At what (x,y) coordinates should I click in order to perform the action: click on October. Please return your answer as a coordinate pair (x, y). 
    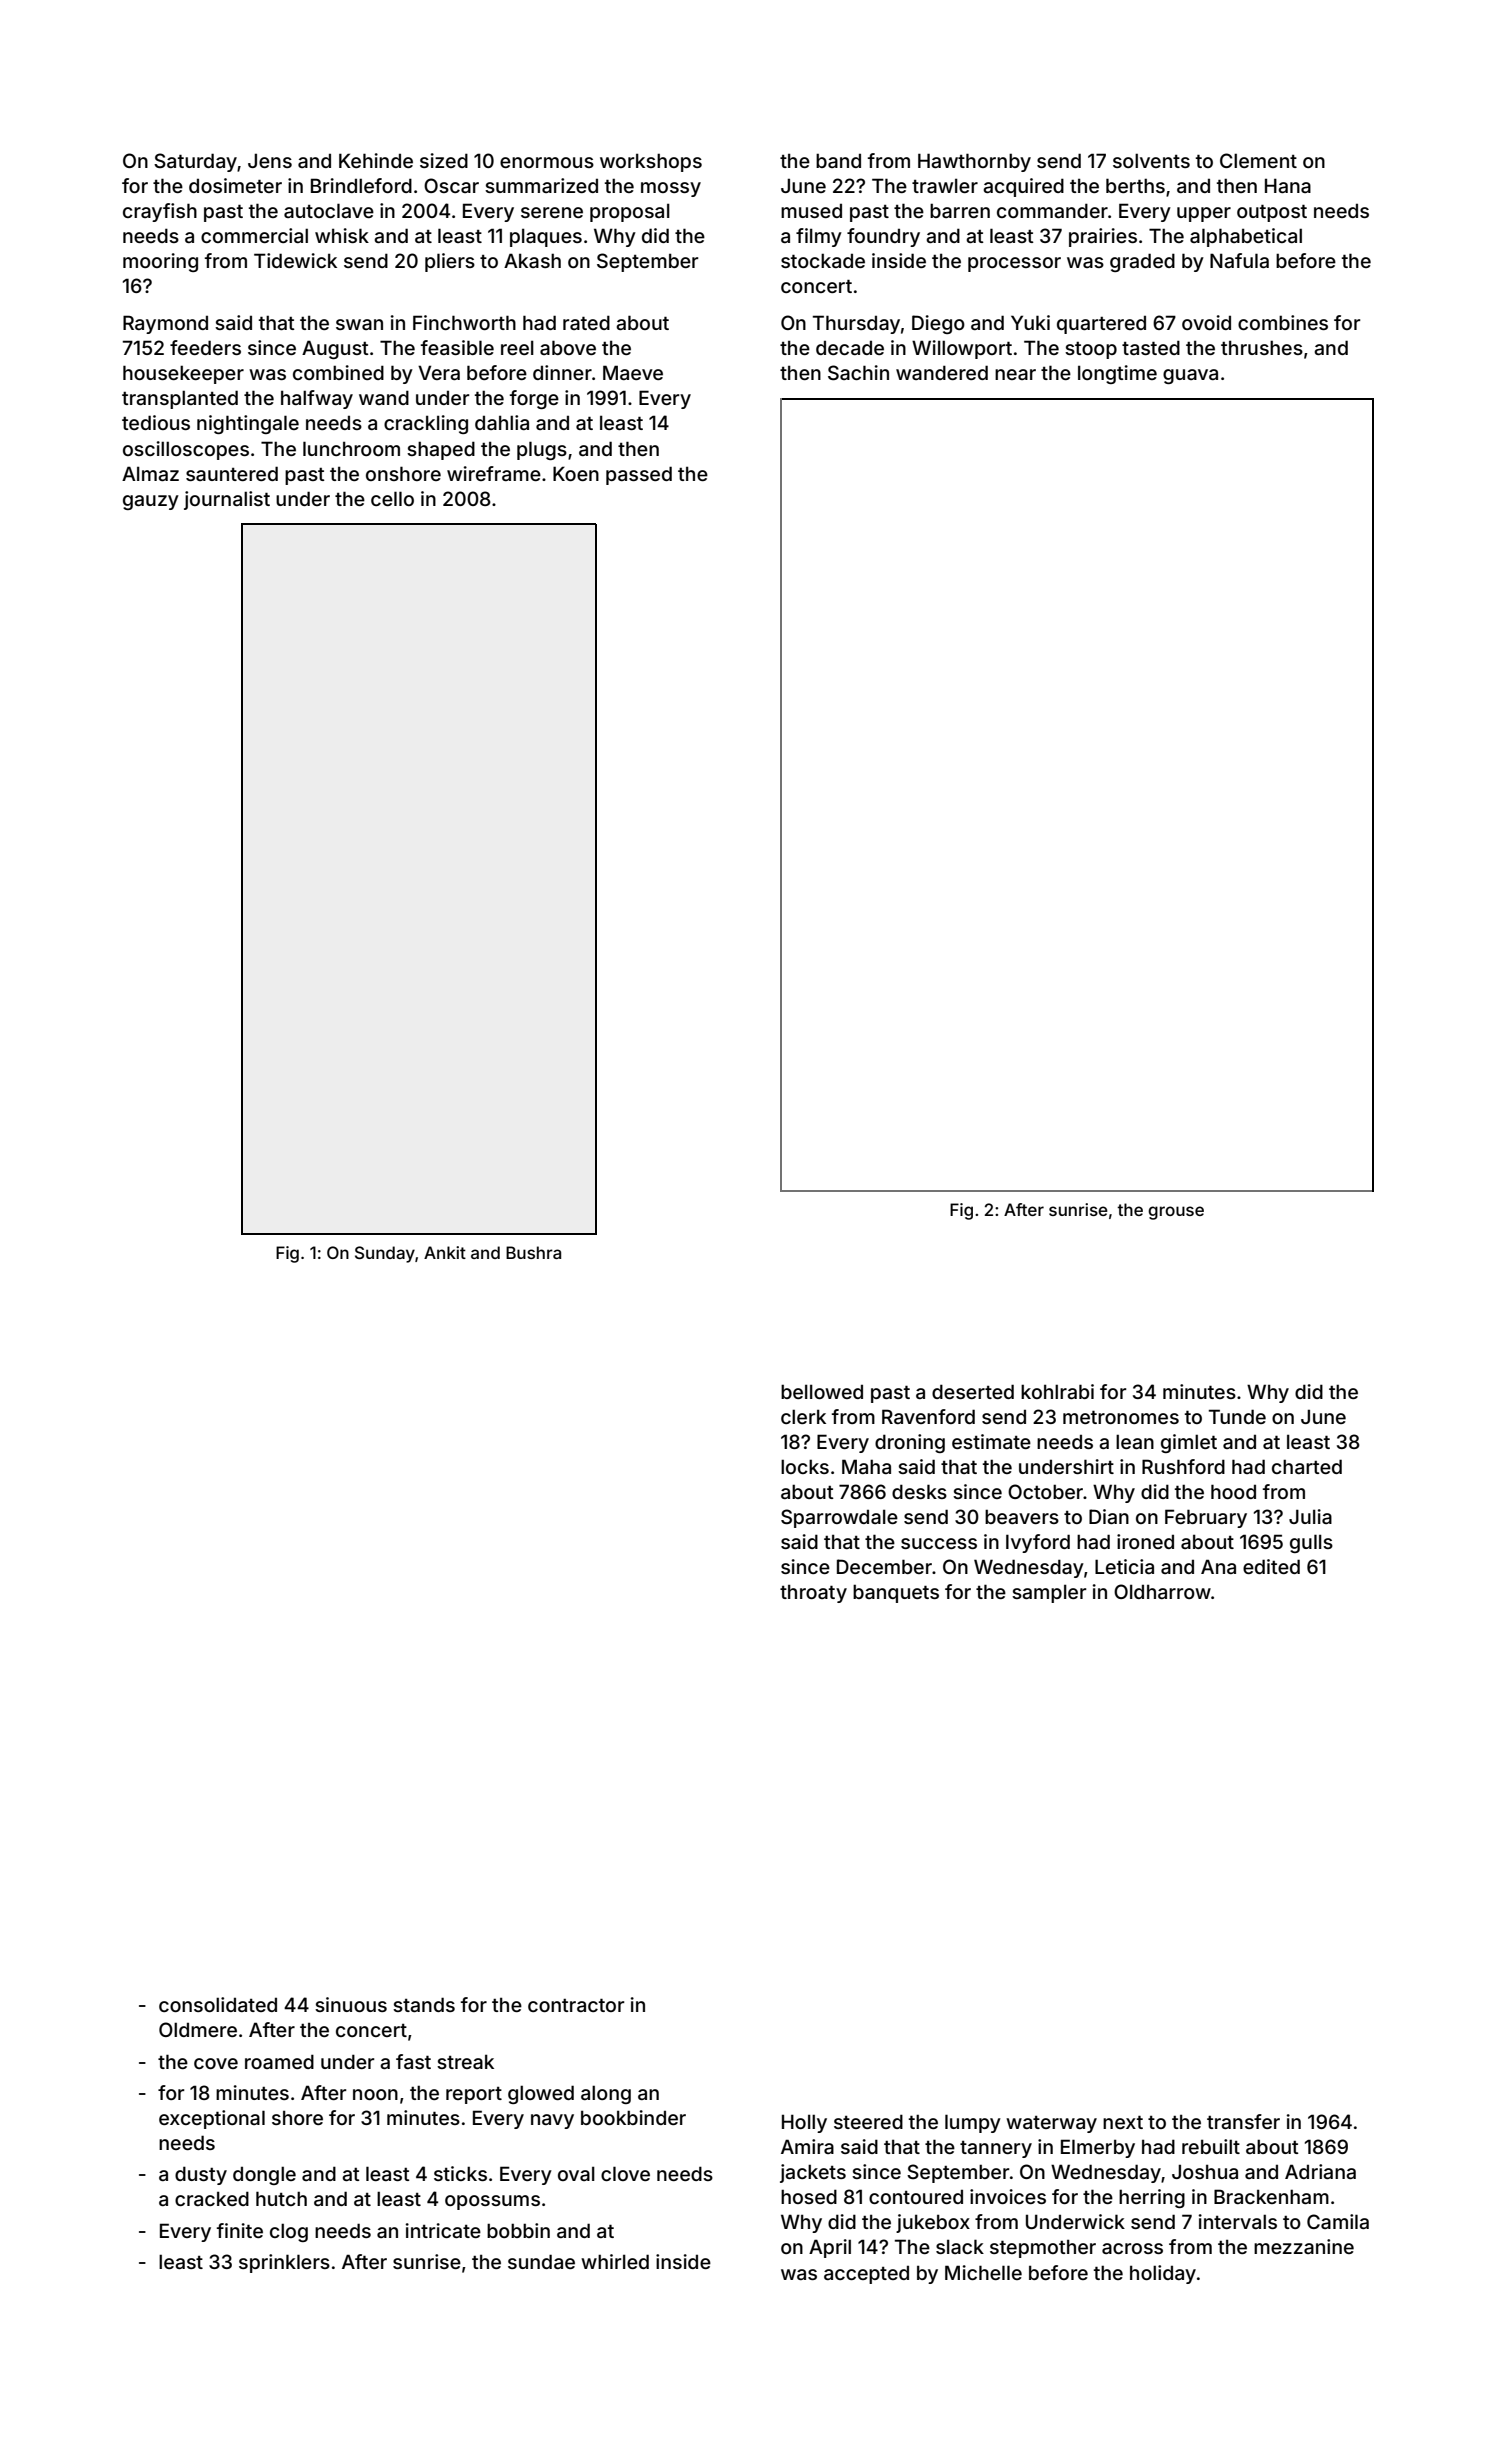
    Looking at the image, I should click on (1045, 1491).
